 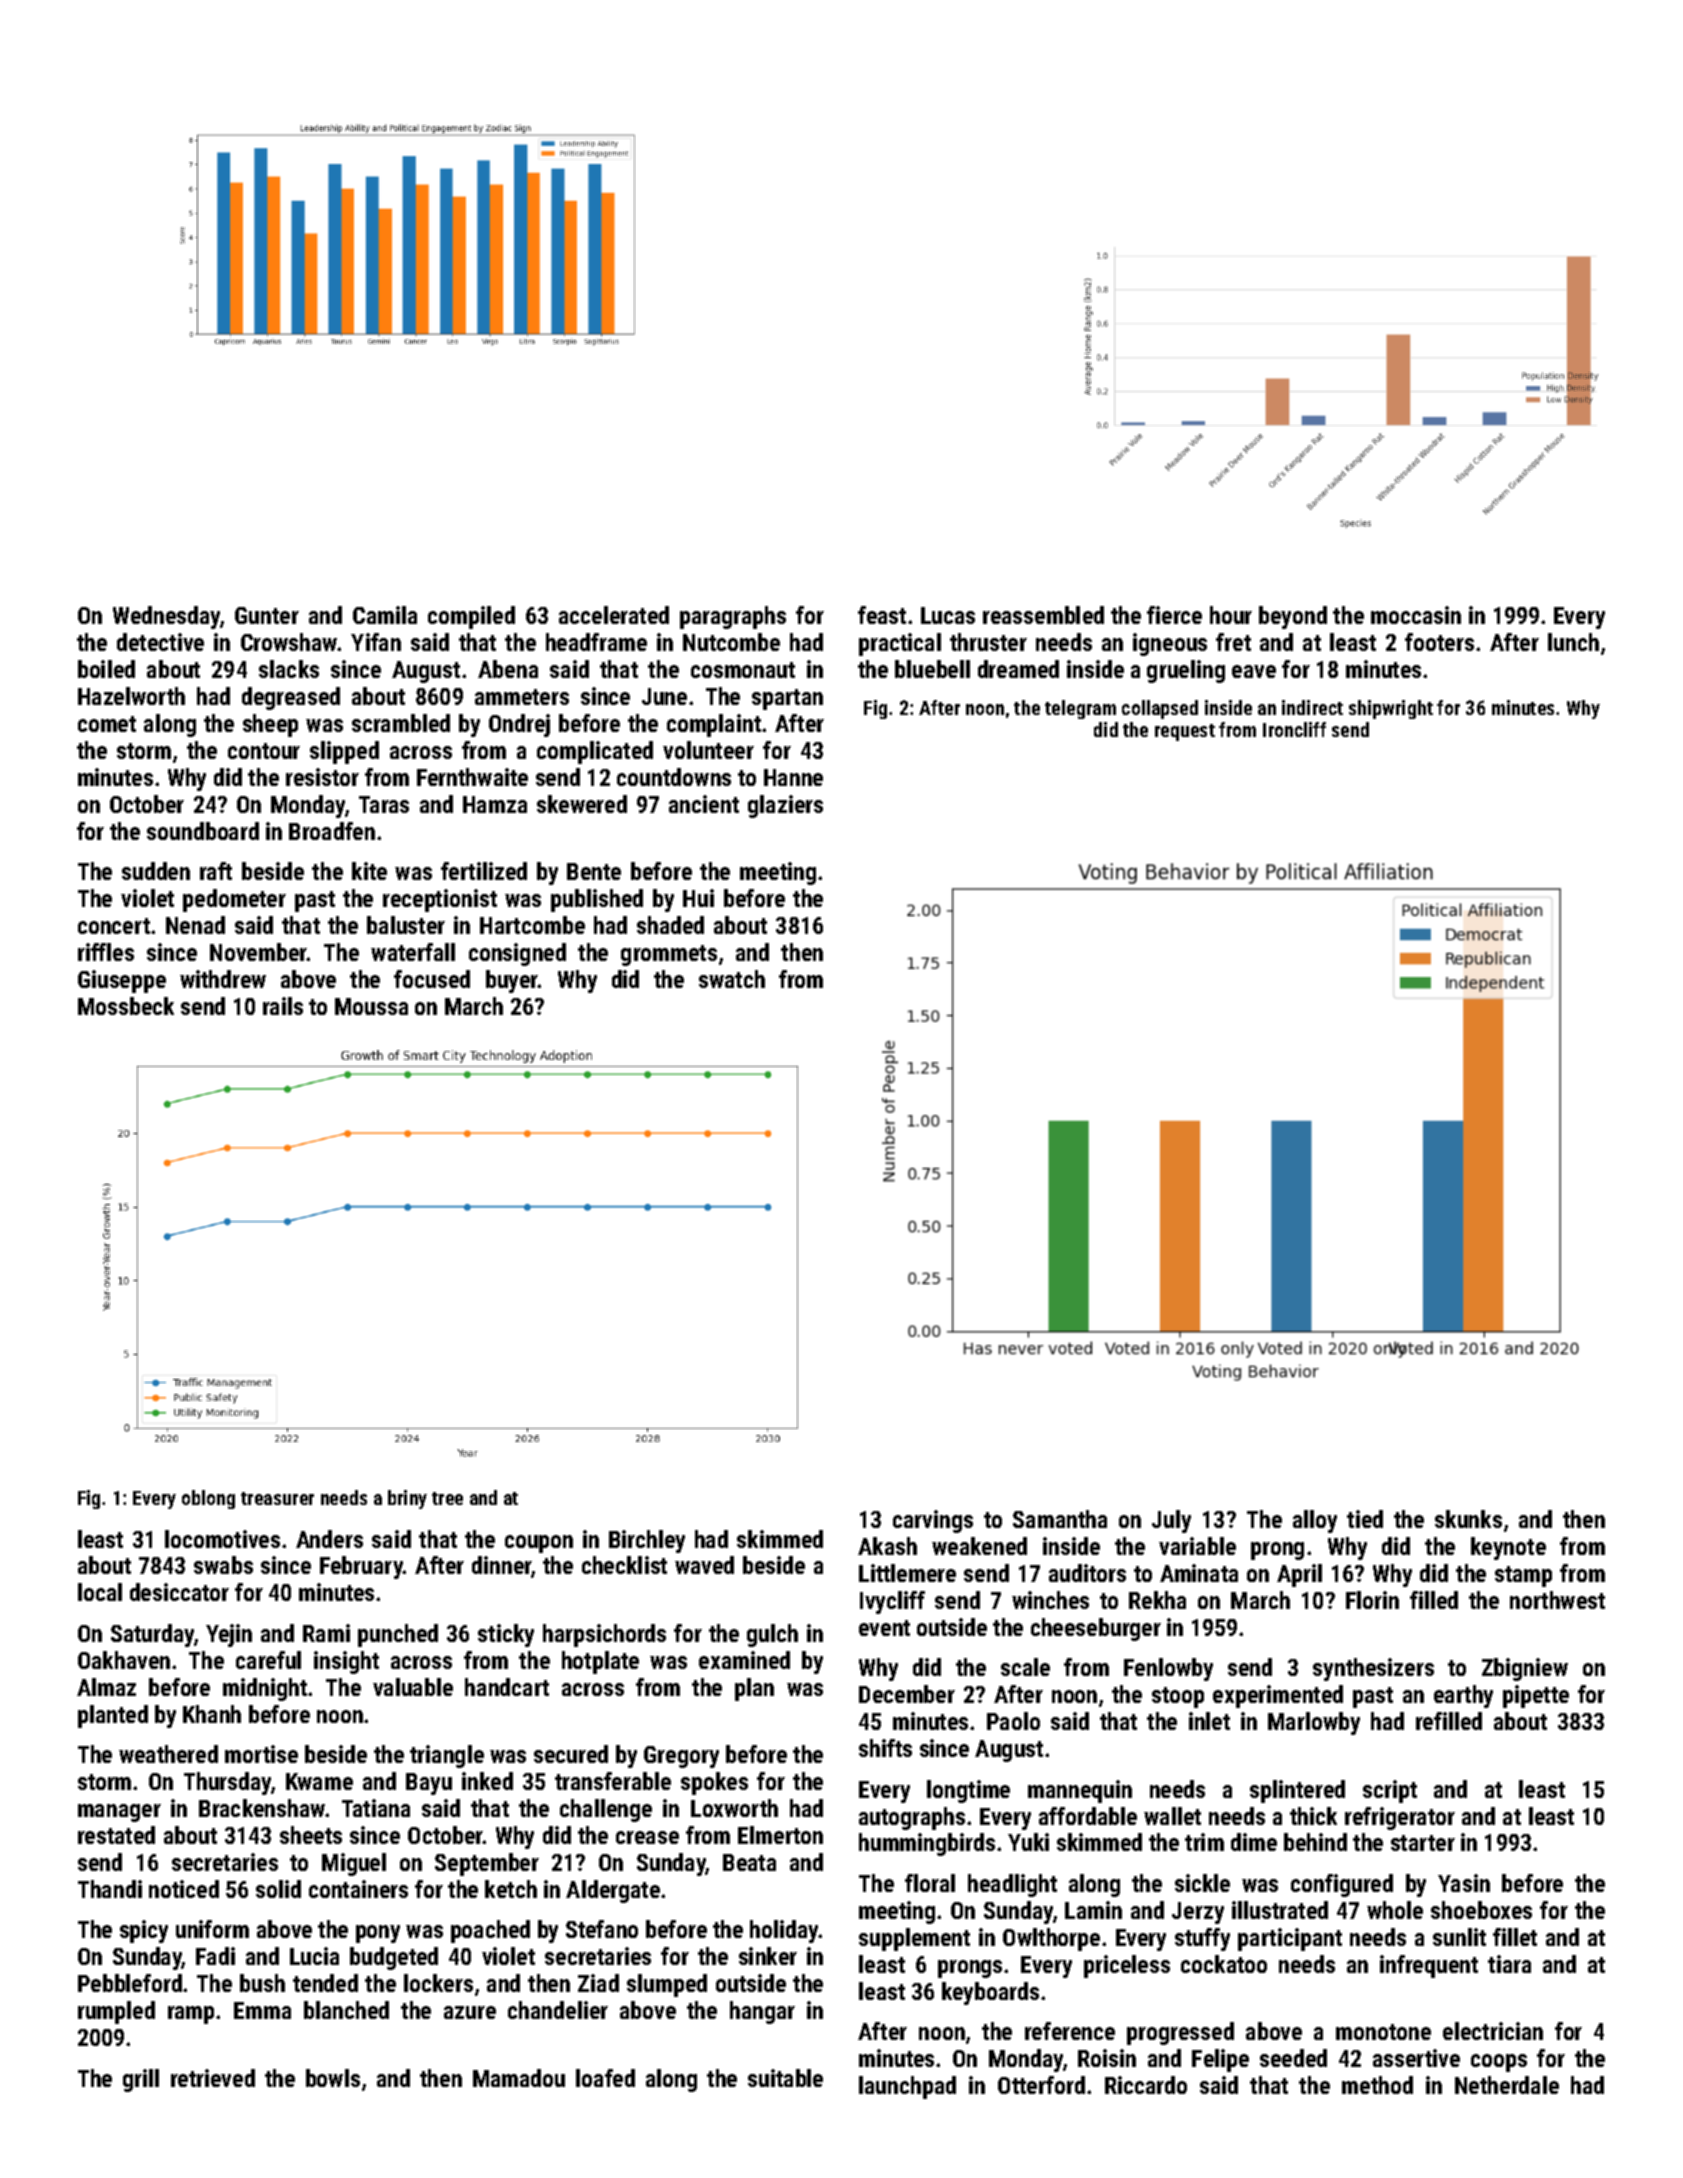 What do you see at coordinates (948, 615) in the page?
I see `Lucas` at bounding box center [948, 615].
